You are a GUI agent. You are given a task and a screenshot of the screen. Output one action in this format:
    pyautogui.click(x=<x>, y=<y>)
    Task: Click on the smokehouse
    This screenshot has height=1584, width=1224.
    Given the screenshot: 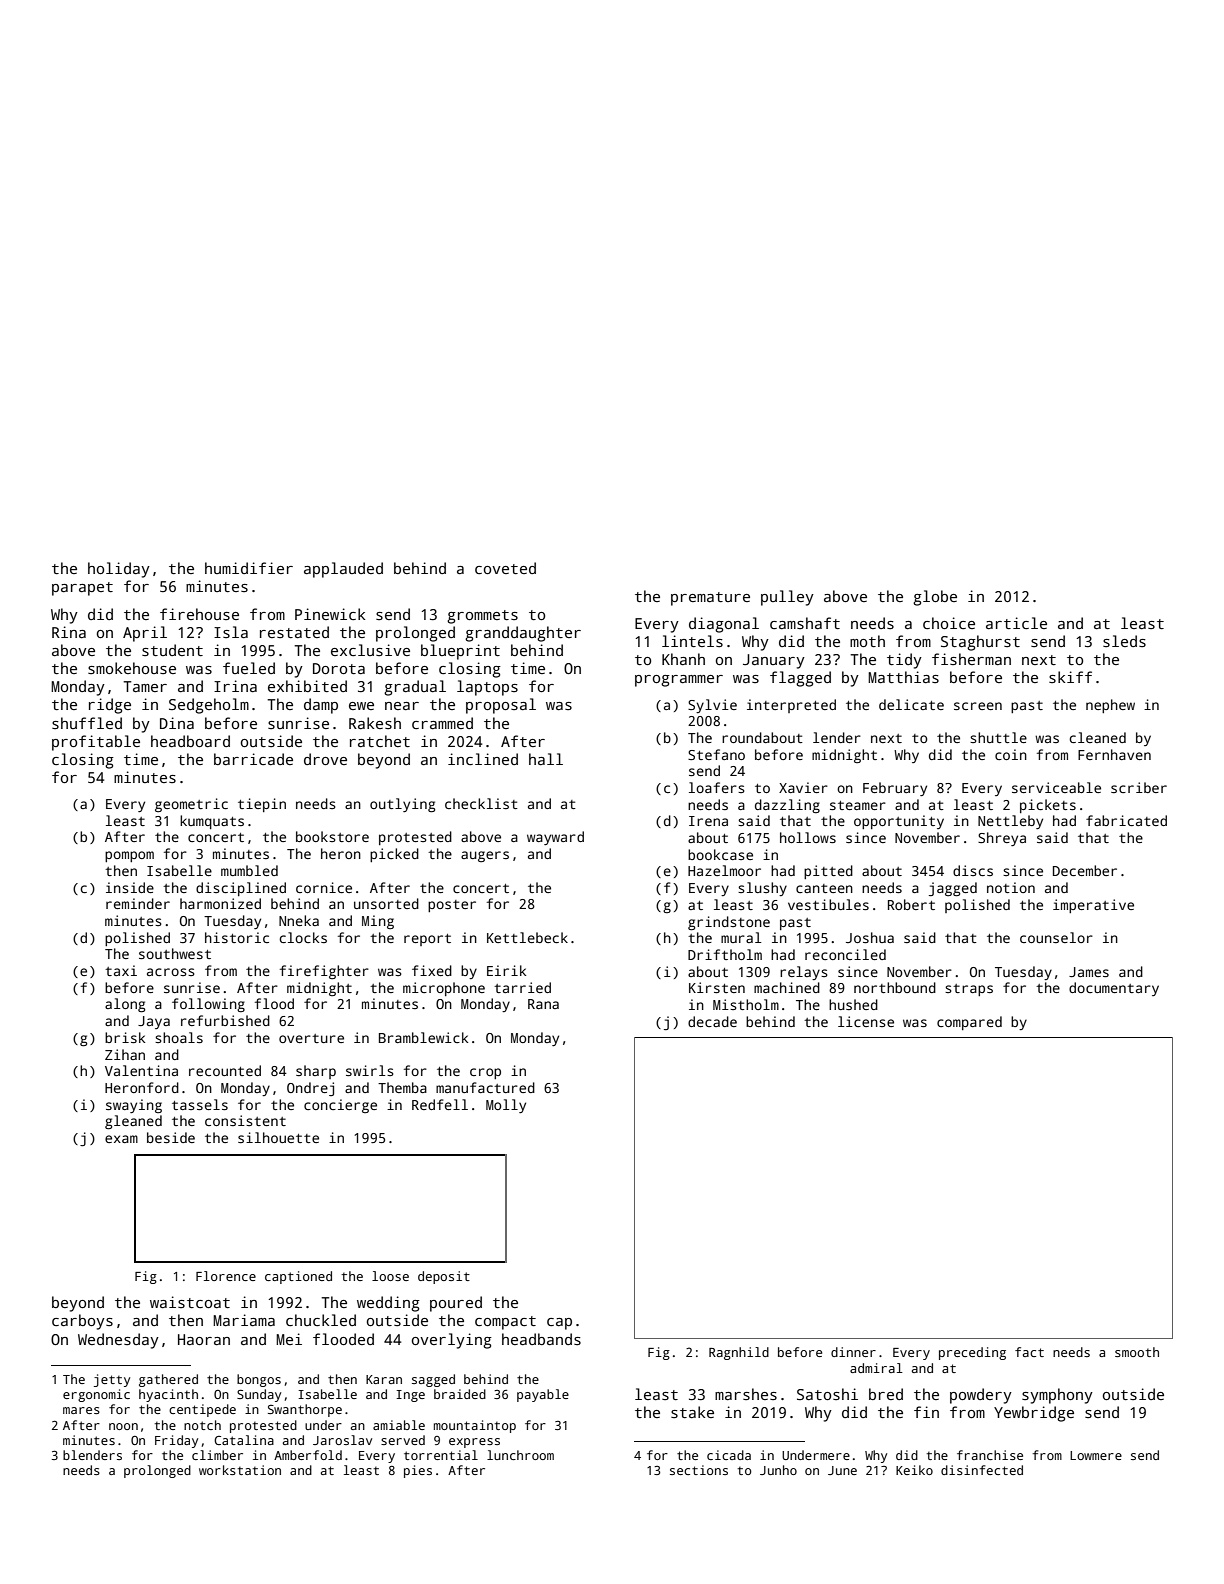 What is the action you would take?
    pyautogui.click(x=132, y=668)
